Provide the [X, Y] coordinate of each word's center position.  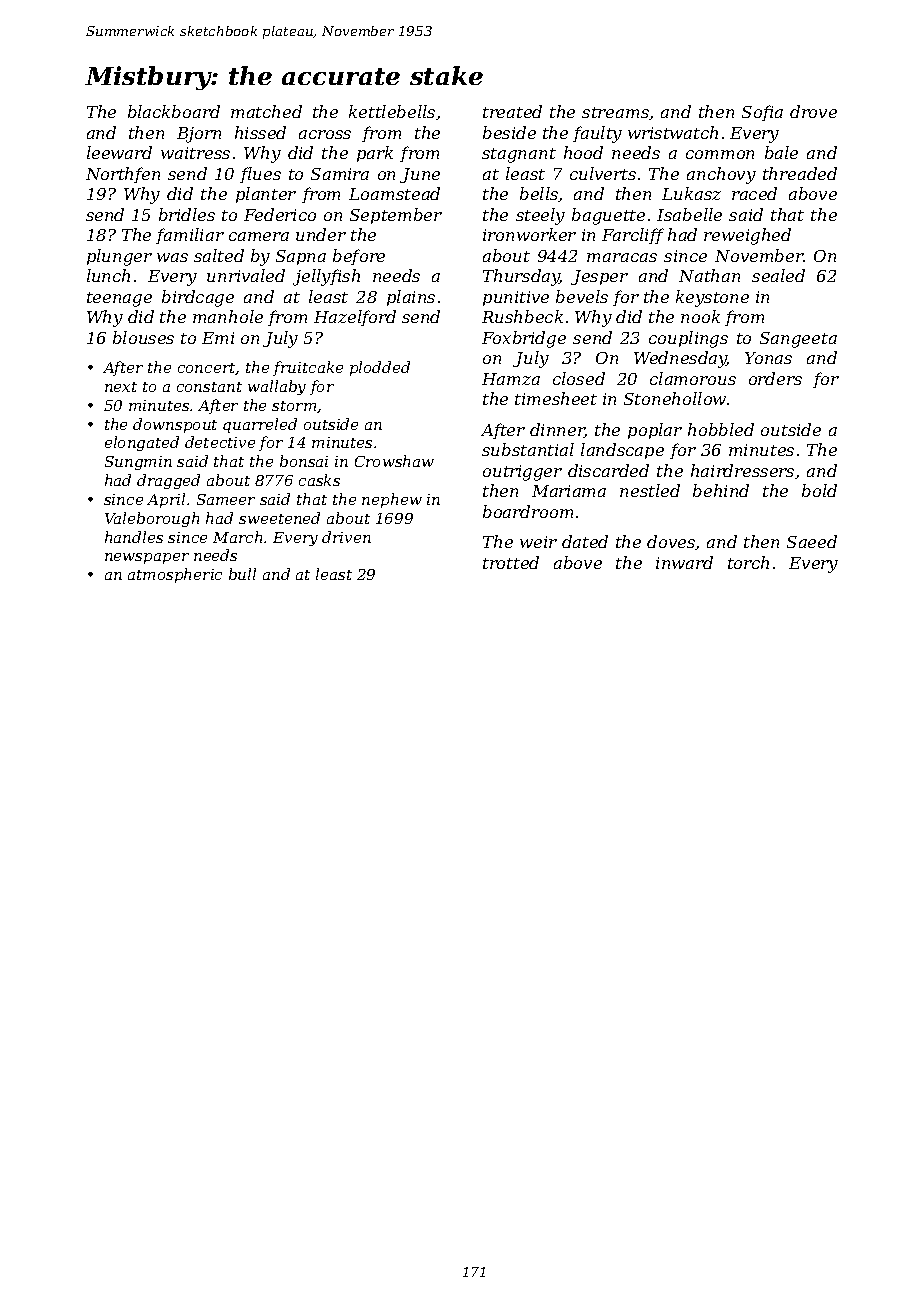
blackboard [174, 111]
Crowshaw [394, 461]
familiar [190, 236]
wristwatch [673, 132]
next [121, 387]
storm [294, 406]
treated [512, 111]
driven [346, 537]
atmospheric [175, 575]
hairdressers [742, 470]
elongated [142, 443]
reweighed [747, 236]
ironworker [529, 234]
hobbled [721, 429]
